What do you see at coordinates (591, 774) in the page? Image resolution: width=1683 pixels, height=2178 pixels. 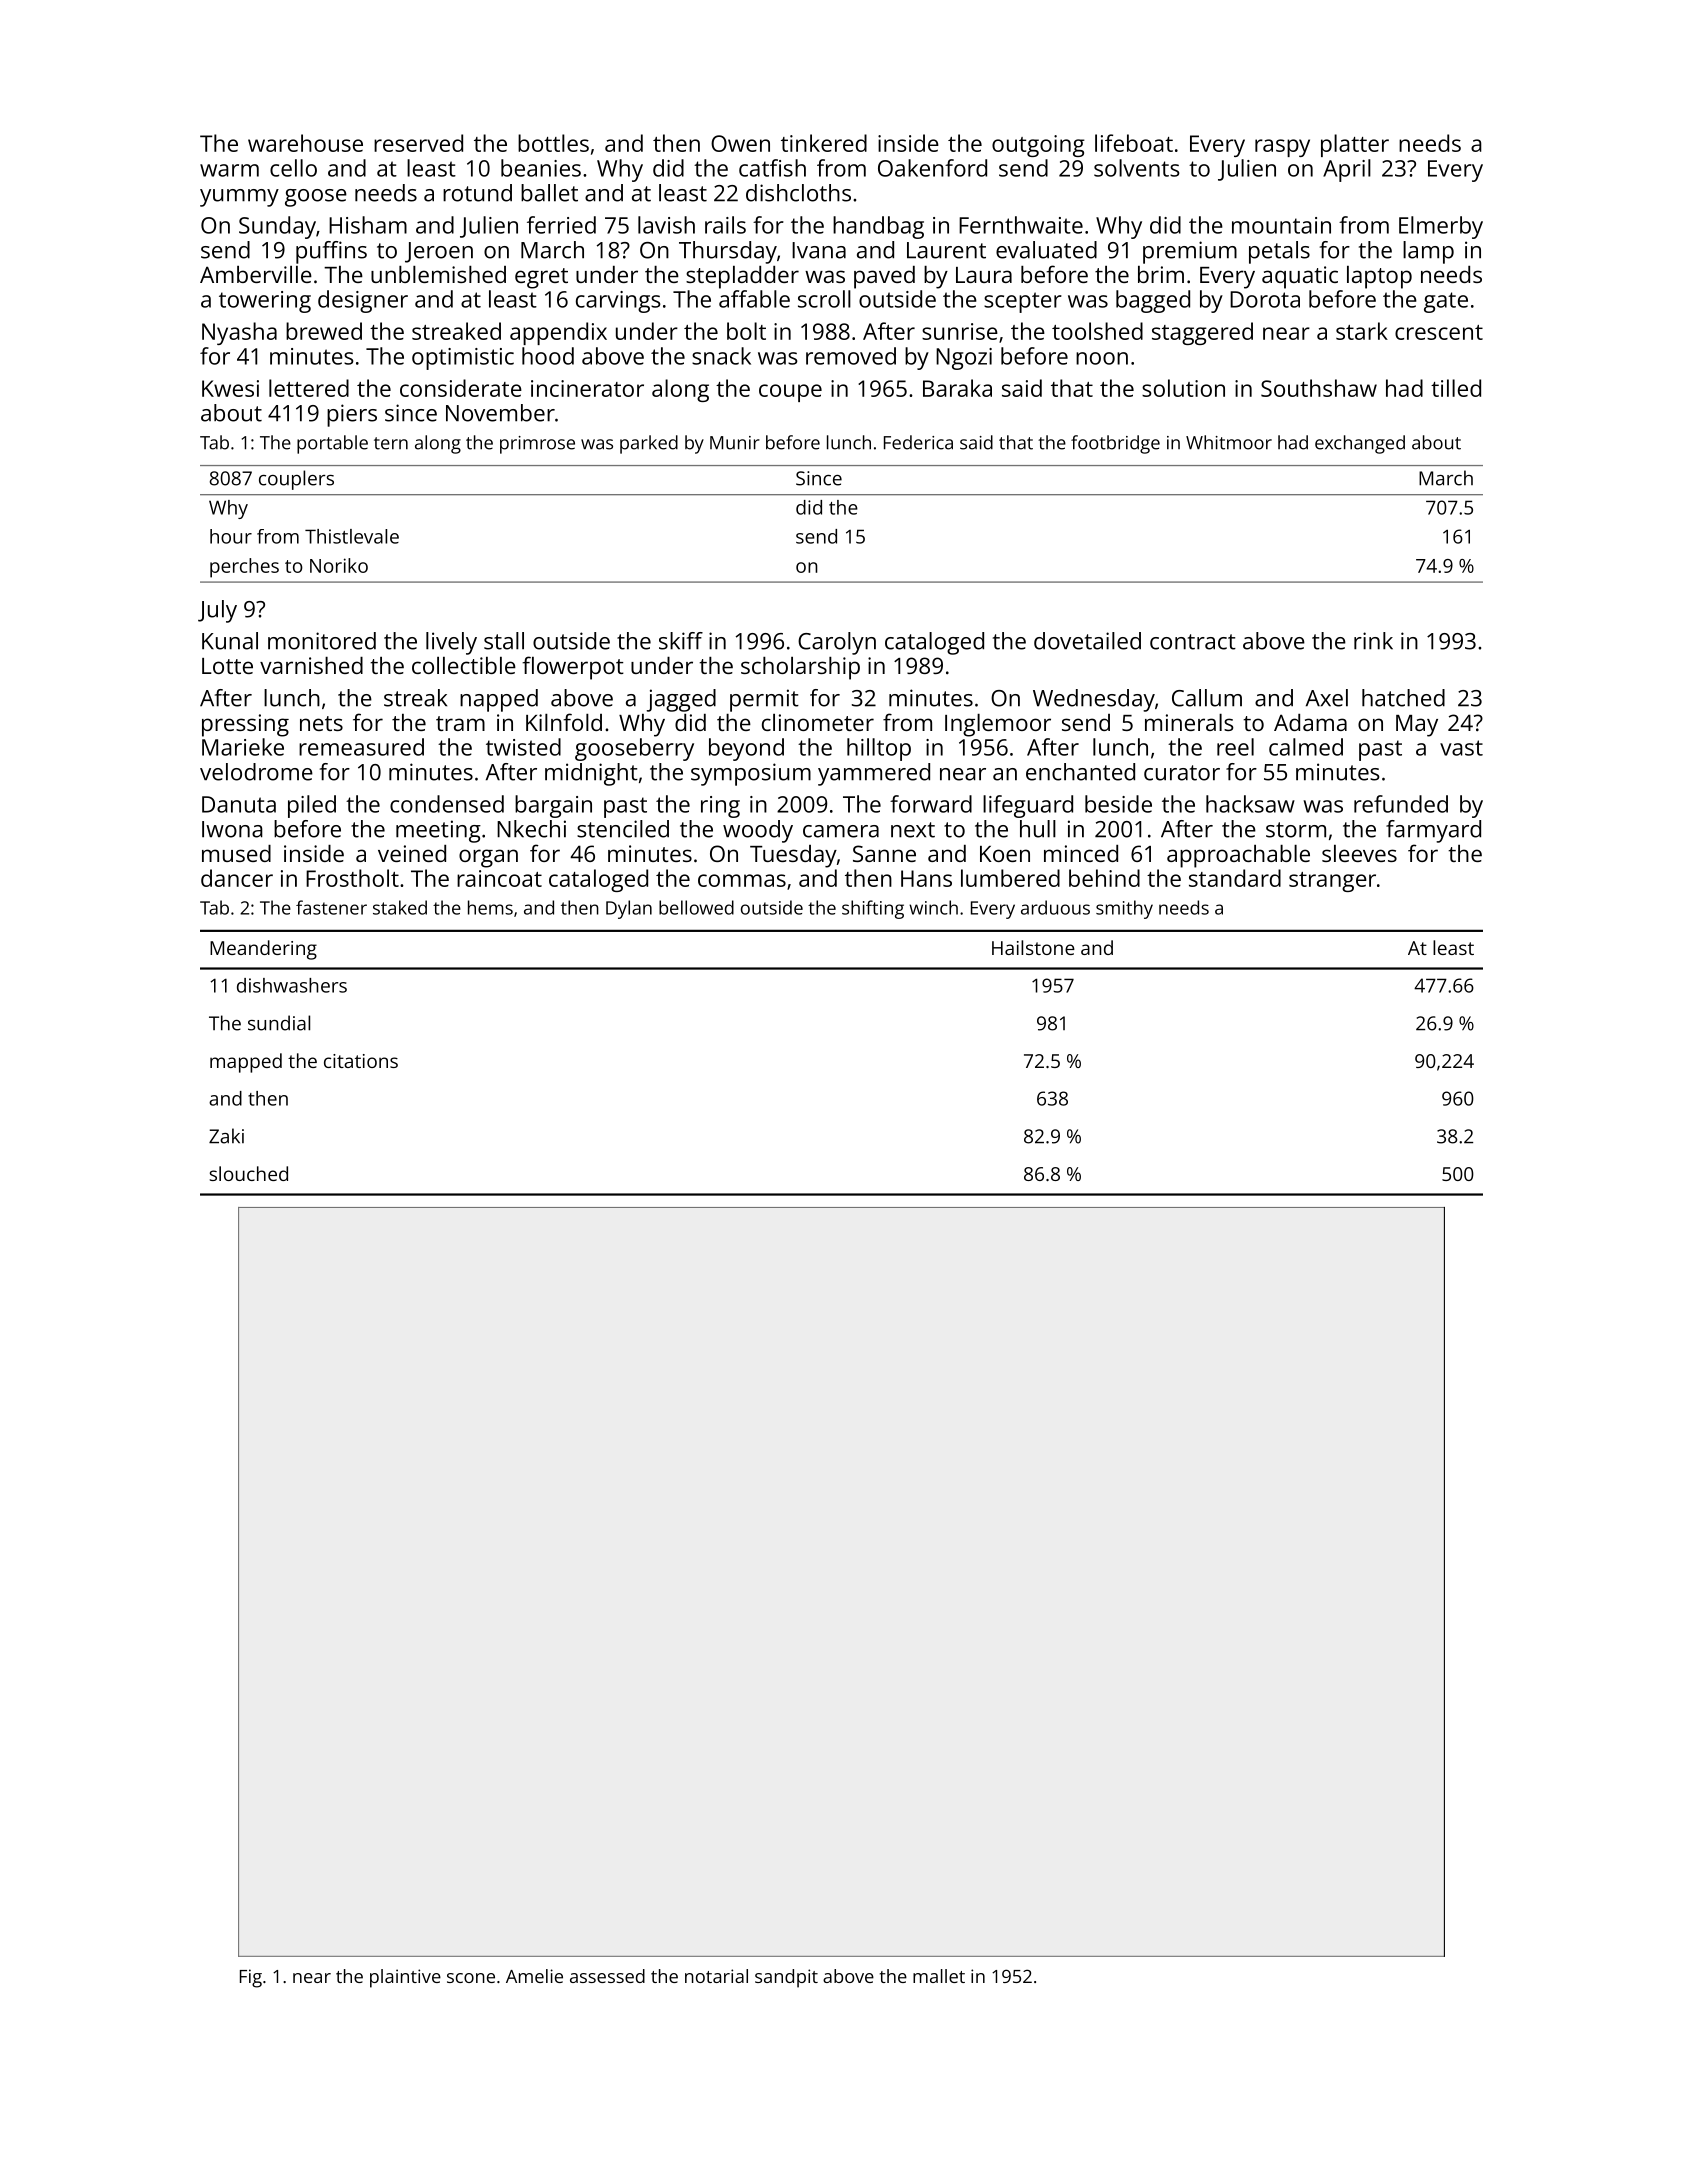 I see `midnight` at bounding box center [591, 774].
